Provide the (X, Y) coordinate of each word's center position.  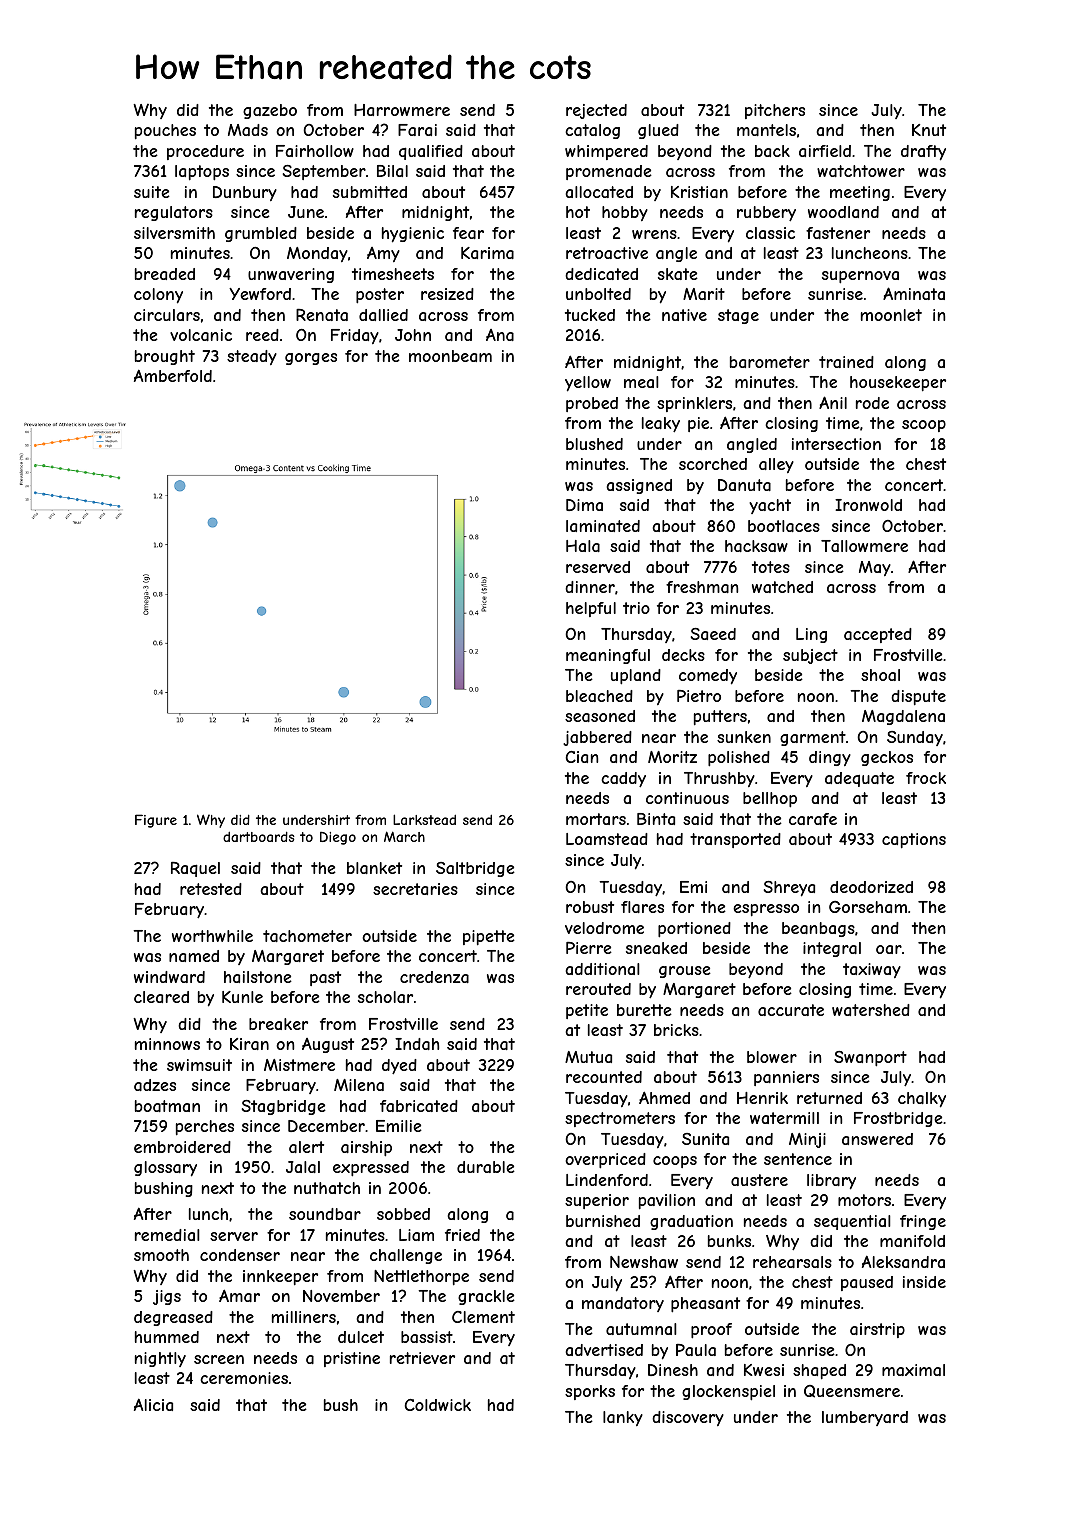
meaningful (608, 656)
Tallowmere (864, 546)
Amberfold (173, 375)
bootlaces (784, 526)
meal (641, 382)
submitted (370, 192)
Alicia (153, 1404)
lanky (623, 1418)
